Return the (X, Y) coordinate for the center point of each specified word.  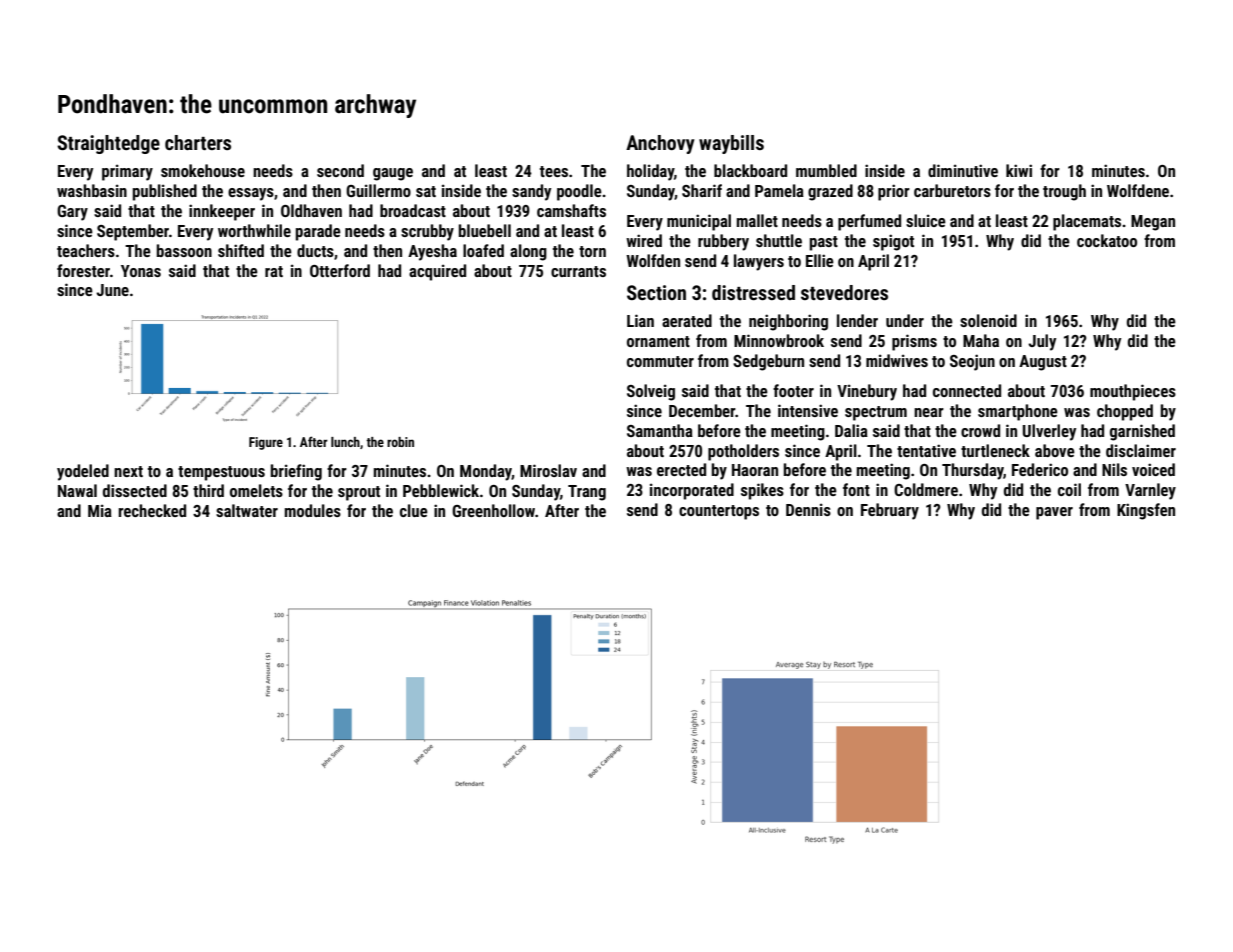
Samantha (660, 430)
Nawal (77, 490)
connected (967, 390)
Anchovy (660, 144)
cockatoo (1107, 240)
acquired (437, 272)
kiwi (1019, 170)
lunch (345, 442)
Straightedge (108, 144)
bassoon (184, 250)
